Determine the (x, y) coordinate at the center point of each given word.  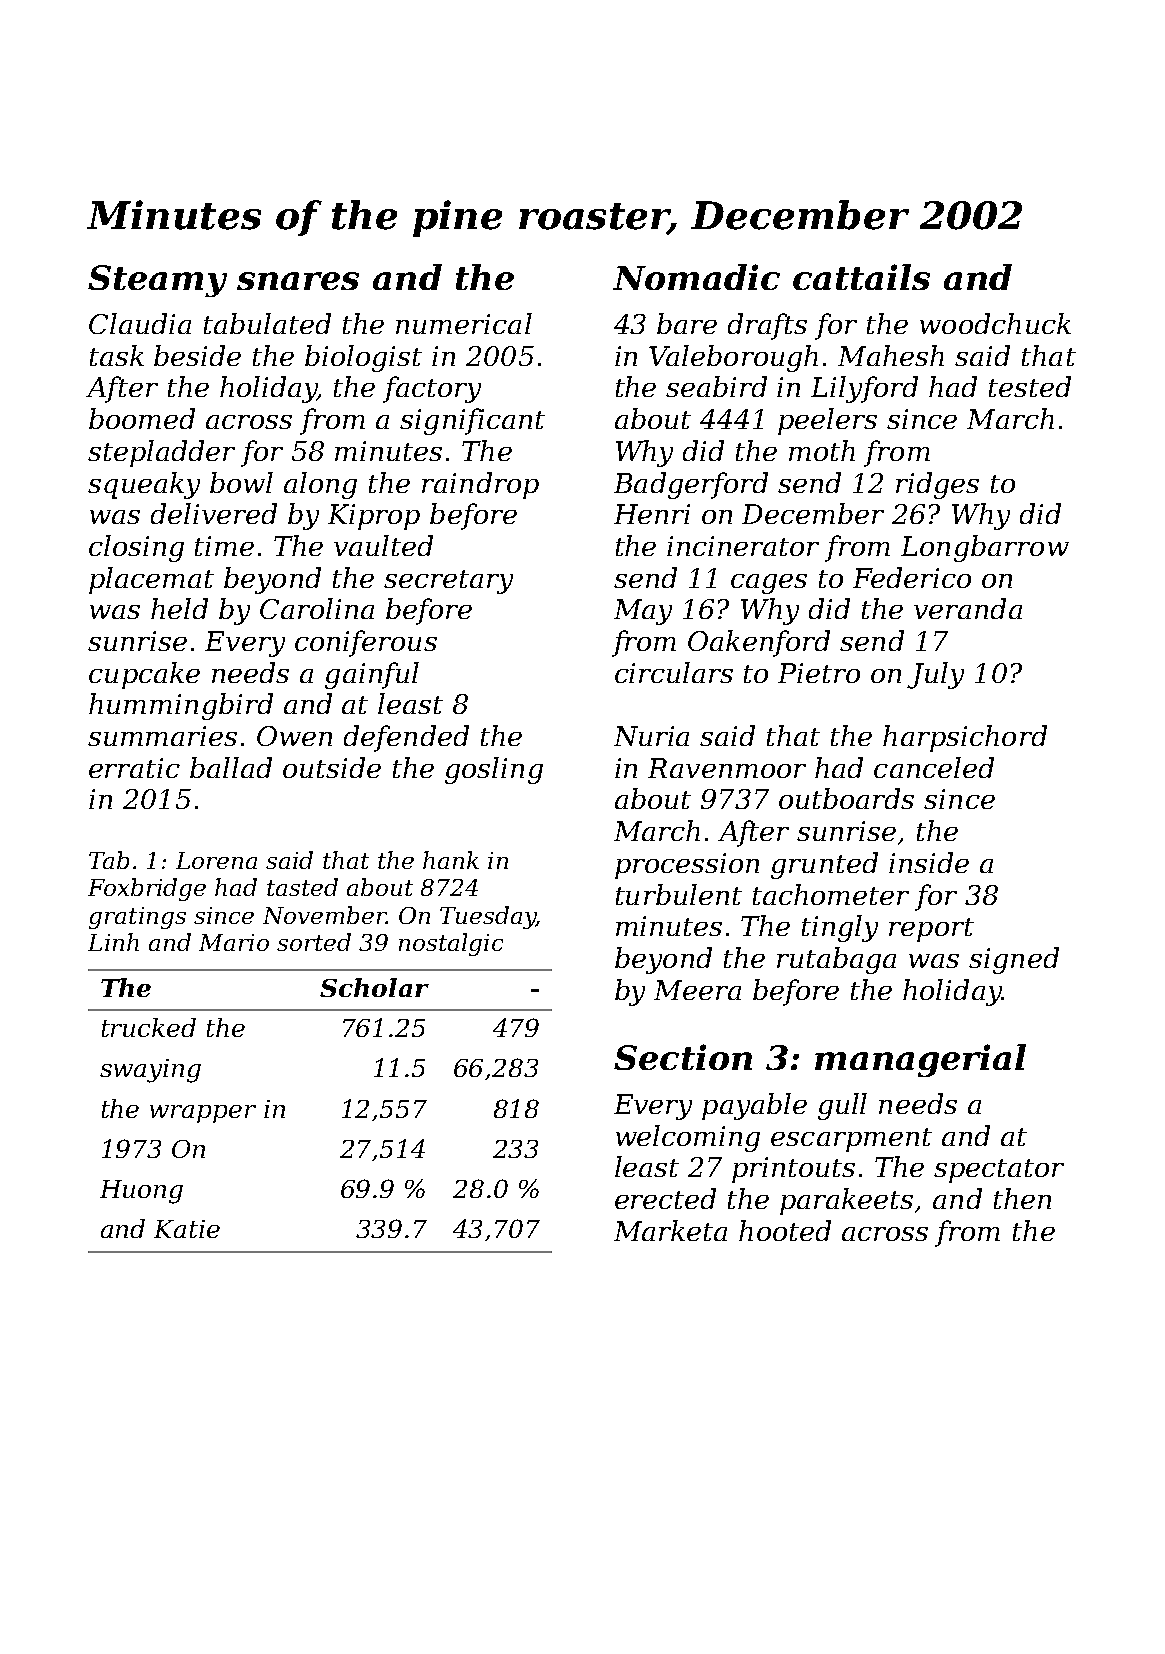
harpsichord (965, 738)
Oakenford (759, 643)
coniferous (366, 643)
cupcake (144, 675)
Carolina (317, 608)
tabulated (267, 323)
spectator (999, 1171)
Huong (141, 1192)
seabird (716, 386)
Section (683, 1057)
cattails (861, 277)
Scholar (374, 987)
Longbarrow (985, 548)
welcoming (688, 1138)
